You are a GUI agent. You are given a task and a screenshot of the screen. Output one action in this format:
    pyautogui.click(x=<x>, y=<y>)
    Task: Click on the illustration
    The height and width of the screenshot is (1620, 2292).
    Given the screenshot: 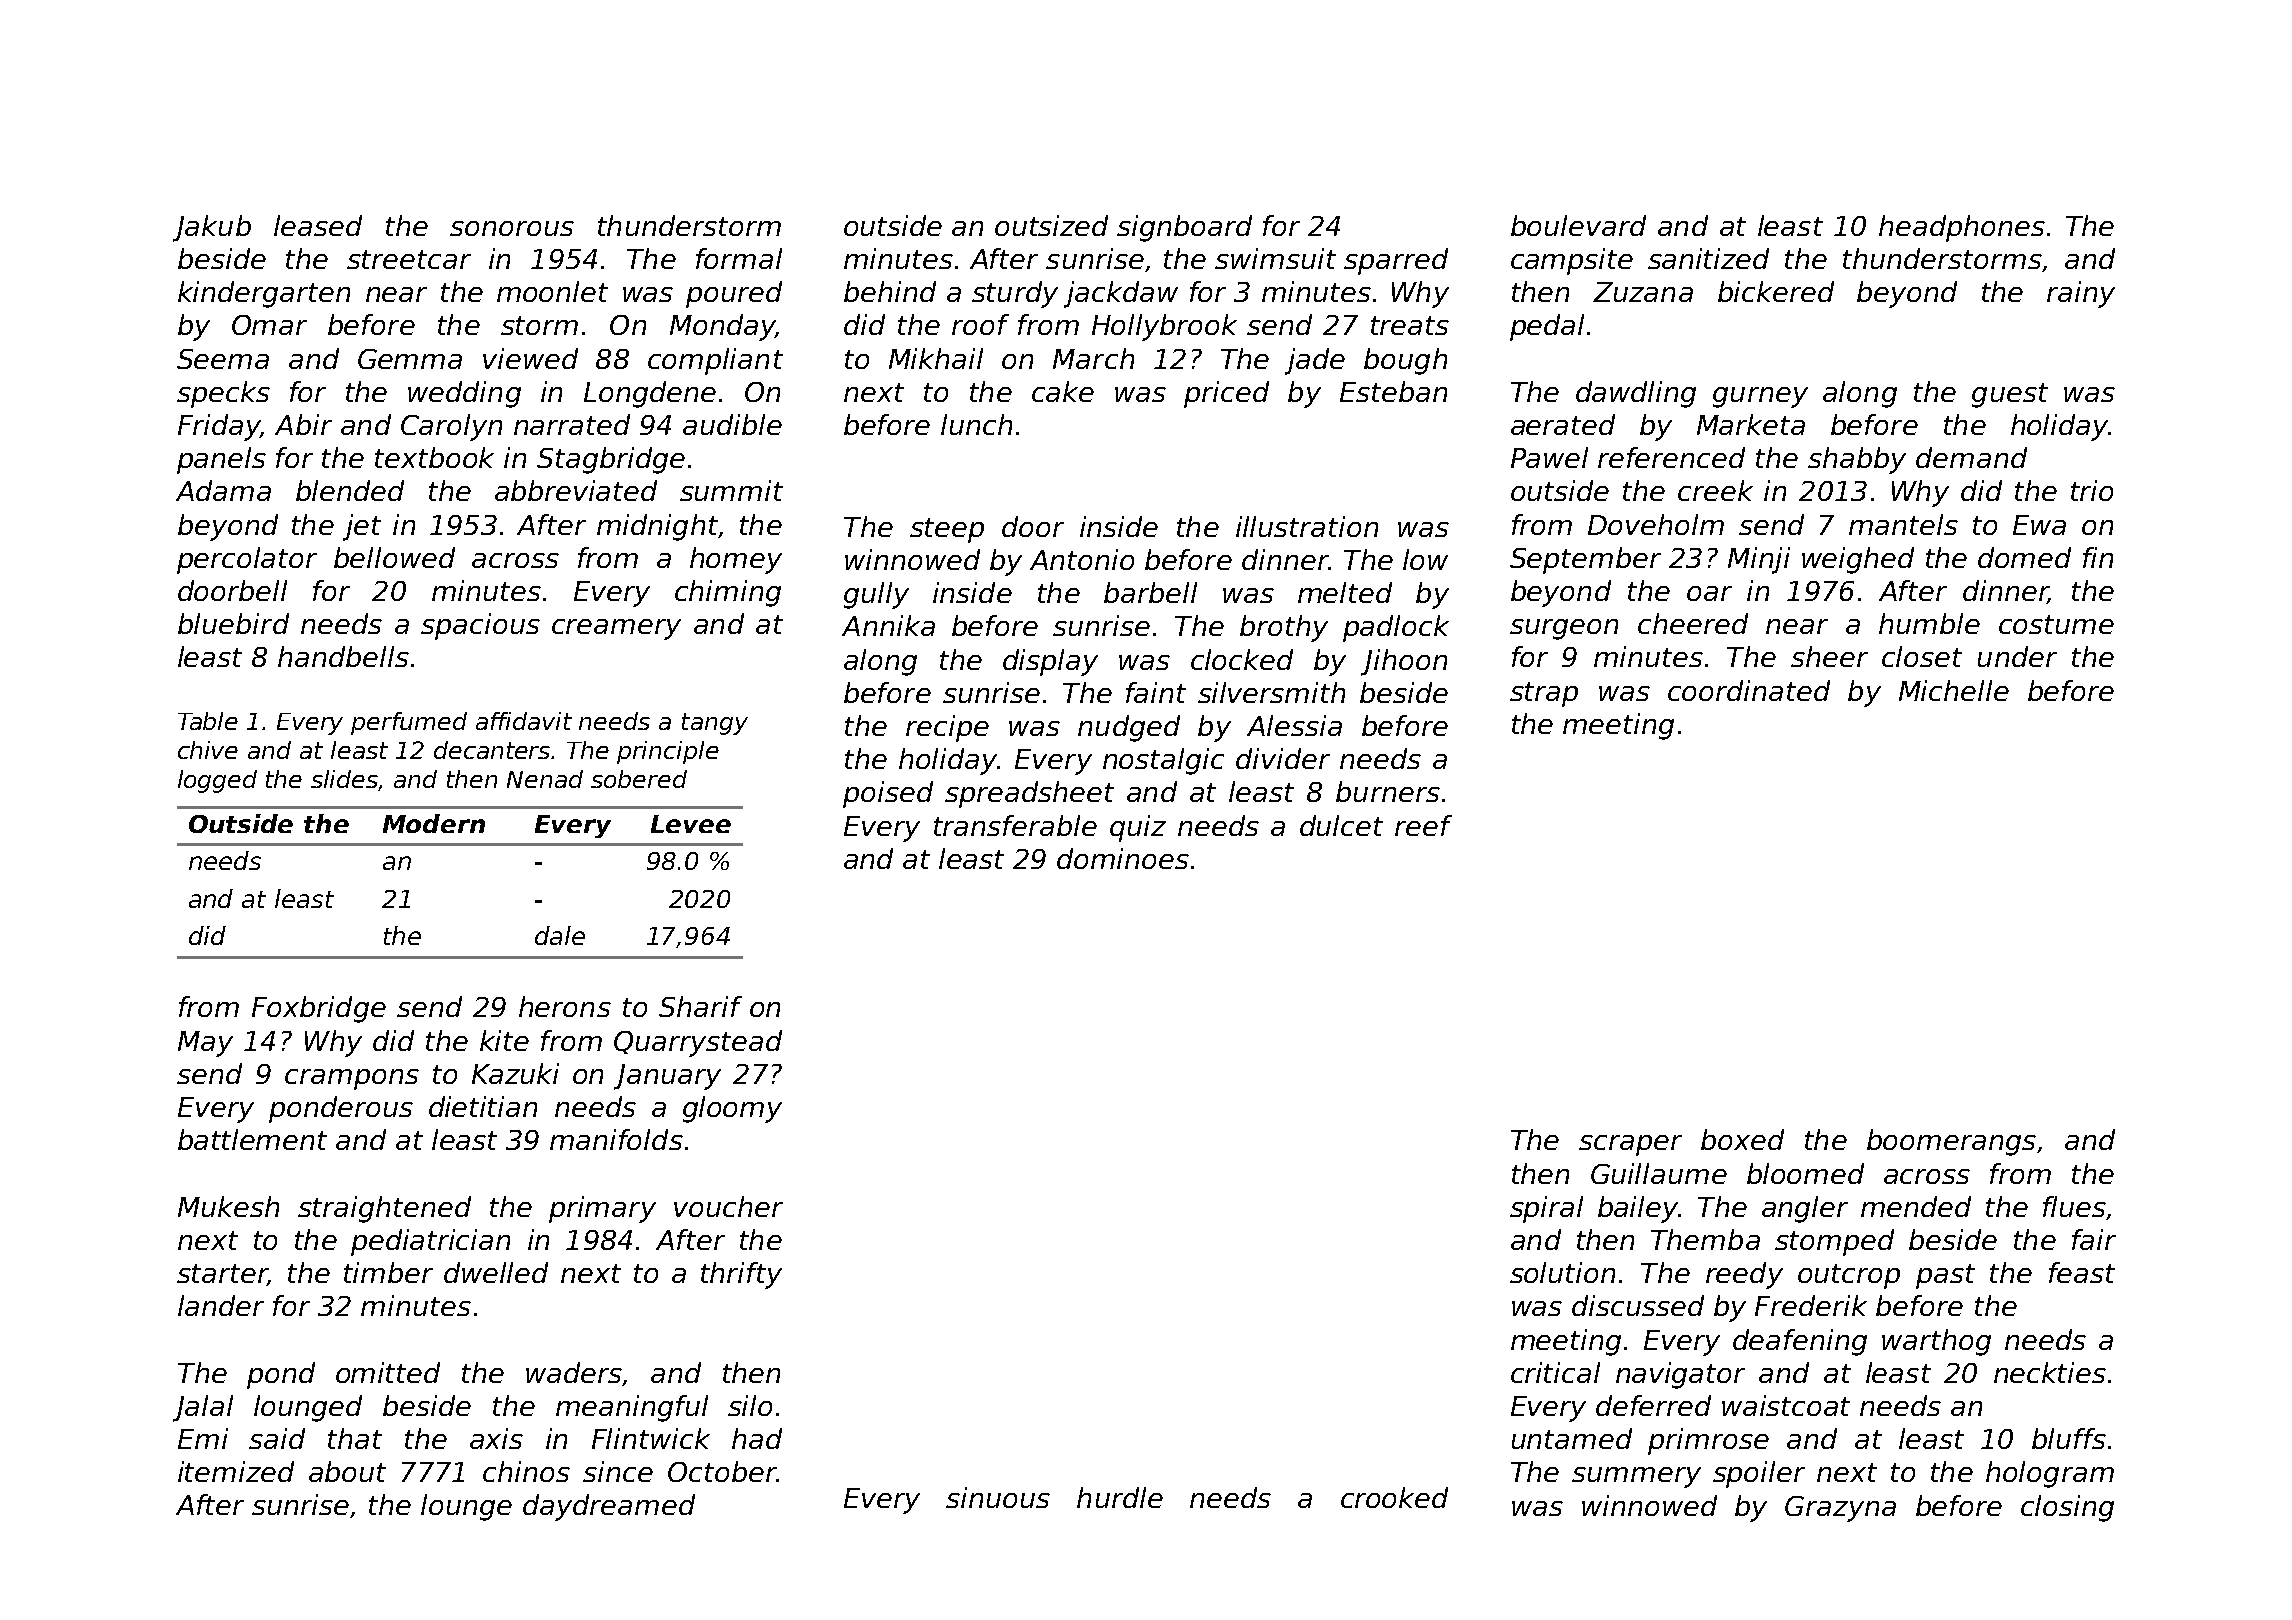 What is the action you would take?
    pyautogui.click(x=1307, y=526)
